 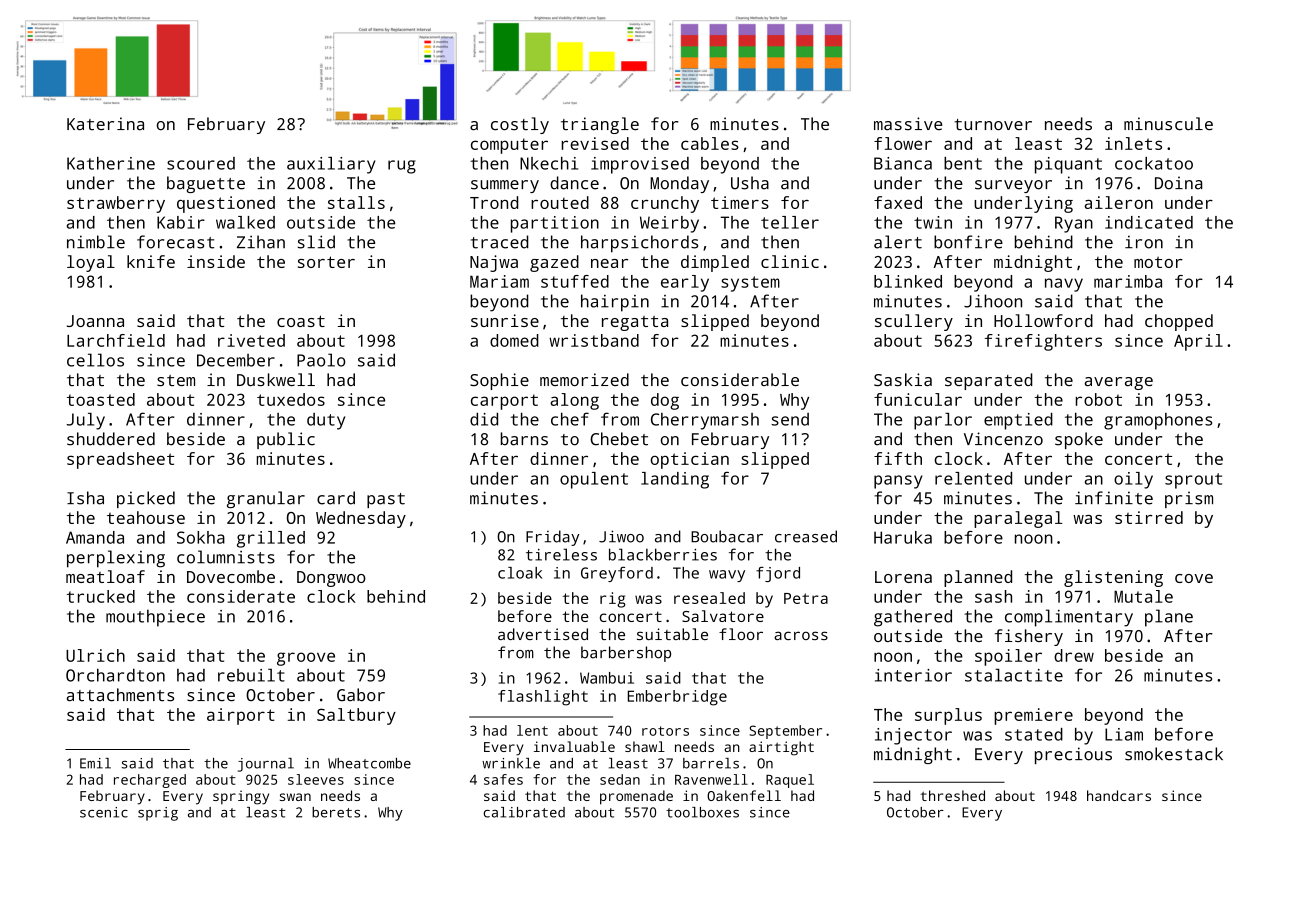 What do you see at coordinates (158, 814) in the image?
I see `sprig` at bounding box center [158, 814].
